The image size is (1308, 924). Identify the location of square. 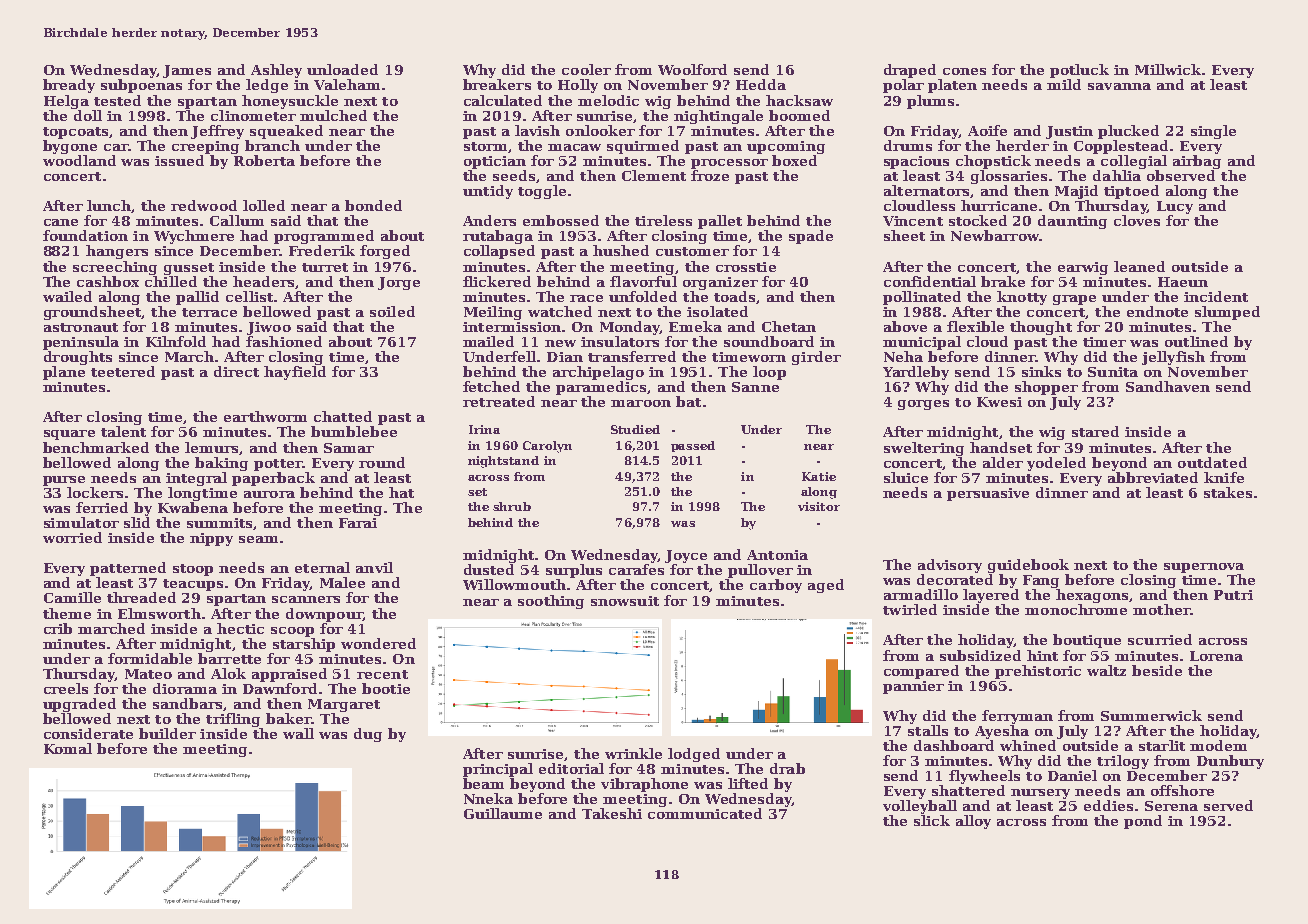
(69, 435).
